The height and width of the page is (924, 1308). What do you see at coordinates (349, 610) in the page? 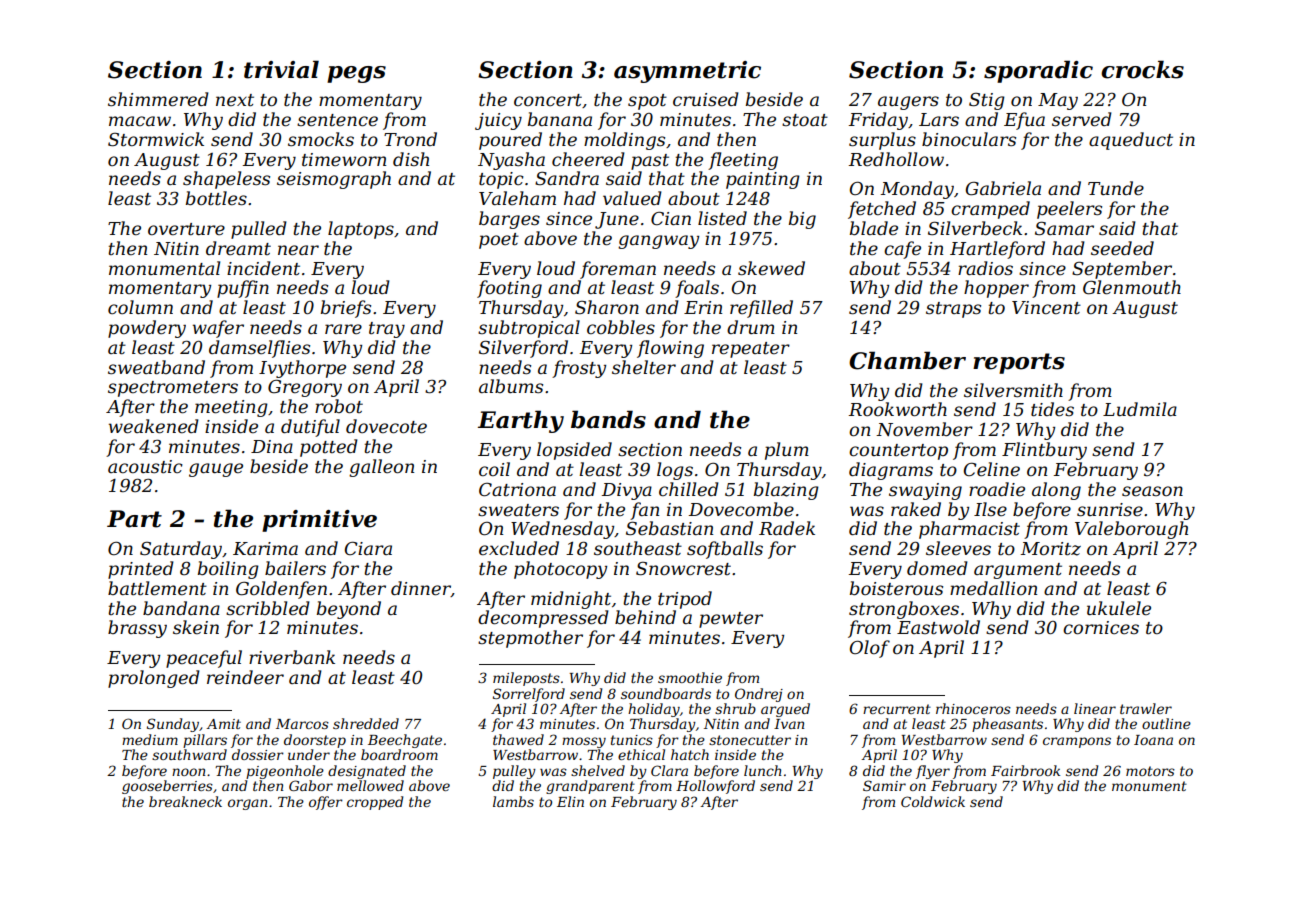
I see `beyond` at bounding box center [349, 610].
